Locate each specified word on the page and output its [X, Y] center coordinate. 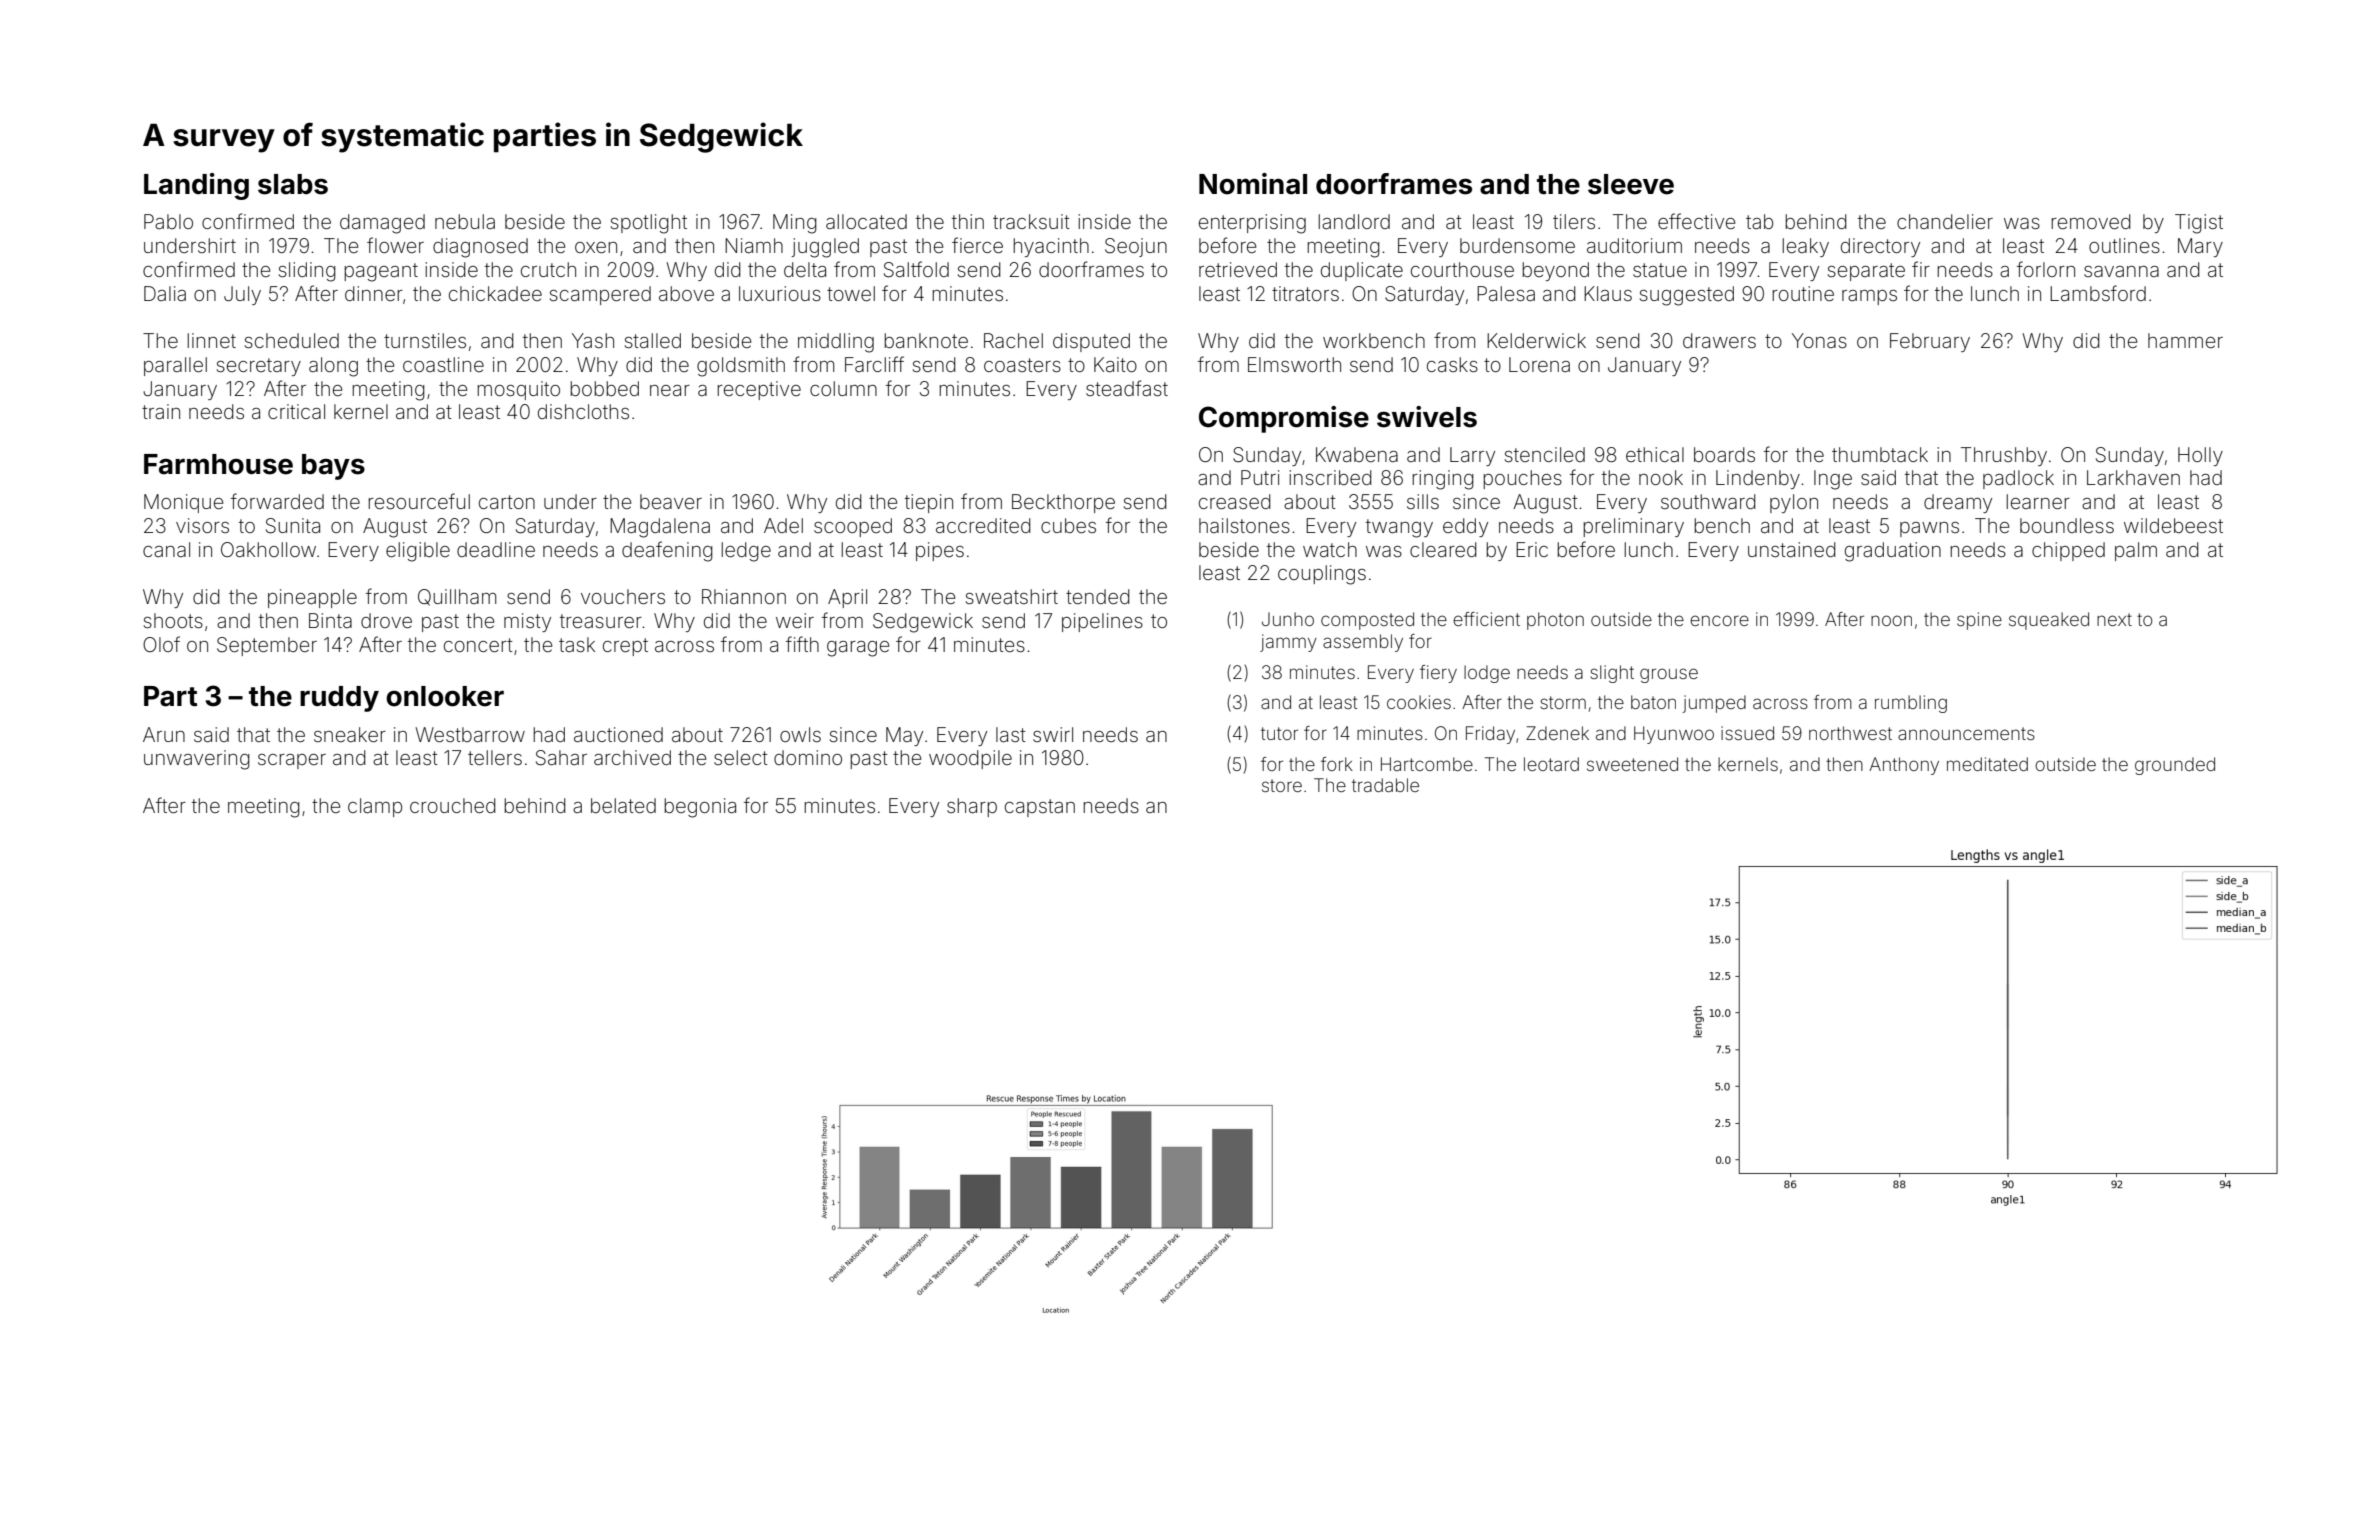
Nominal [1253, 184]
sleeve [1631, 184]
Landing [196, 186]
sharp [972, 807]
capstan [1040, 808]
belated [623, 805]
